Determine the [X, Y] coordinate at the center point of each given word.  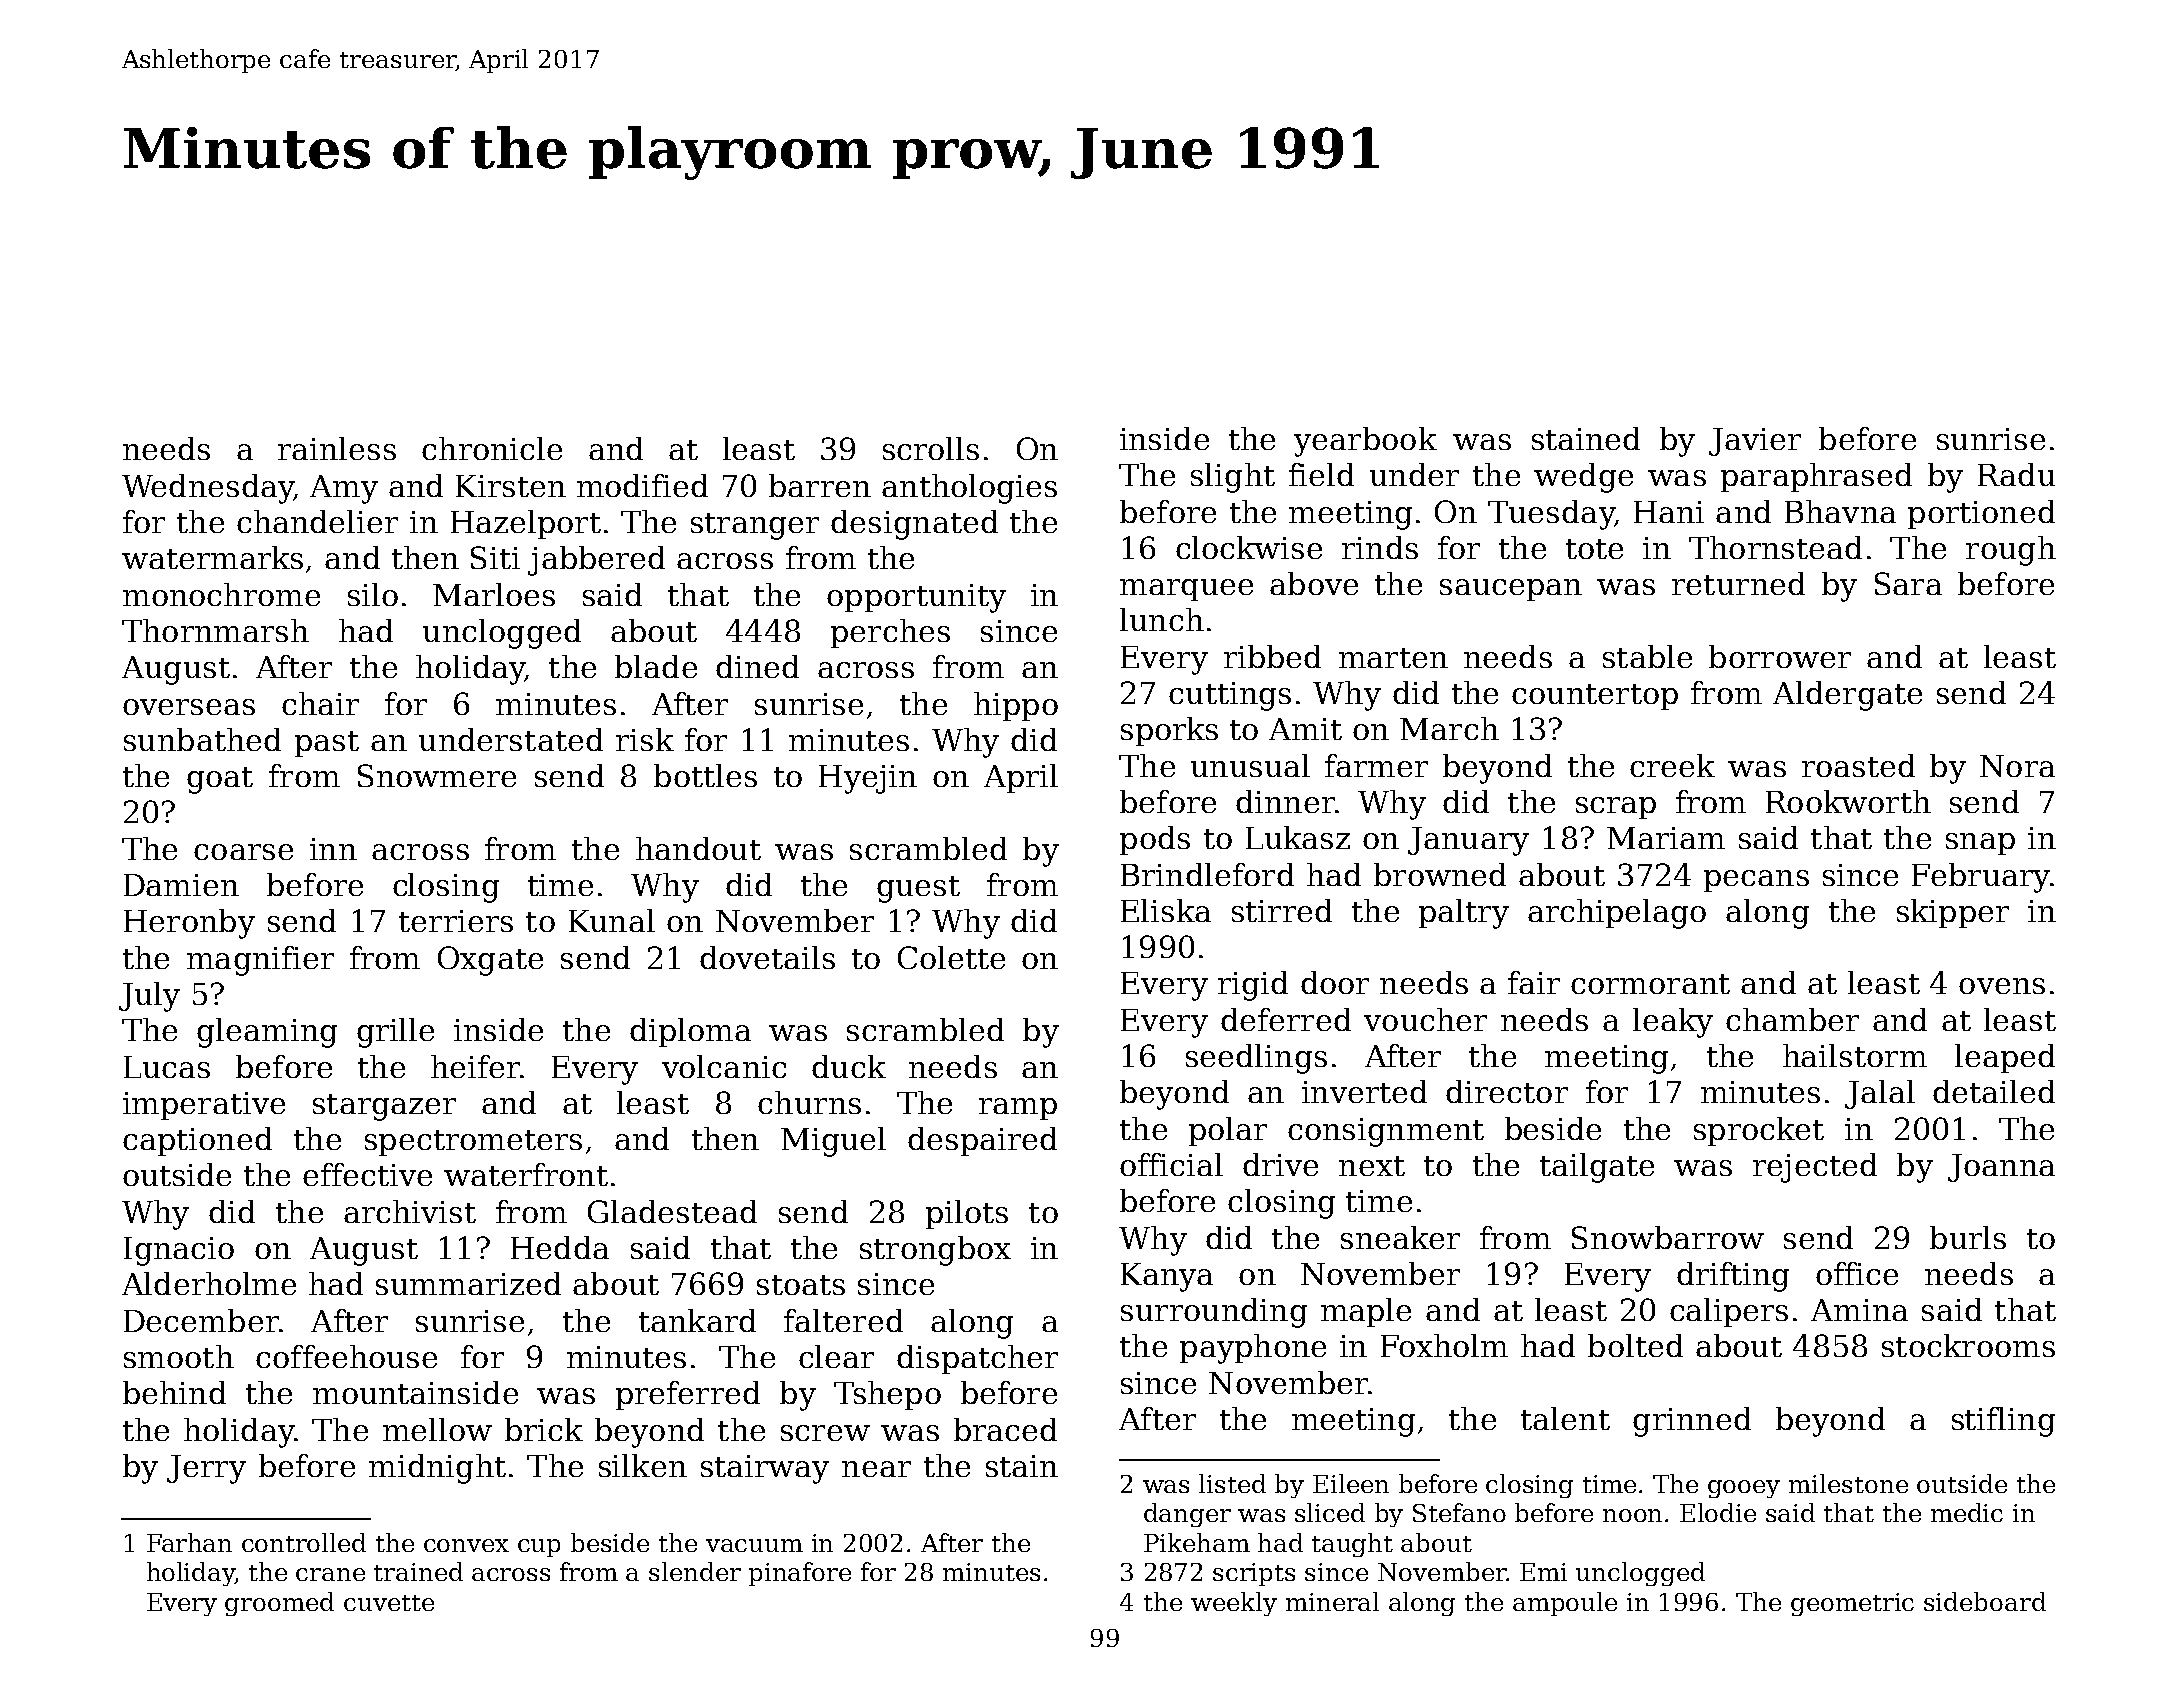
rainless [337, 448]
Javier [1755, 442]
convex [466, 1545]
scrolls [931, 448]
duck [849, 1066]
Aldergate [1847, 696]
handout [698, 848]
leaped [2005, 1058]
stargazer [384, 1107]
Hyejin [868, 779]
